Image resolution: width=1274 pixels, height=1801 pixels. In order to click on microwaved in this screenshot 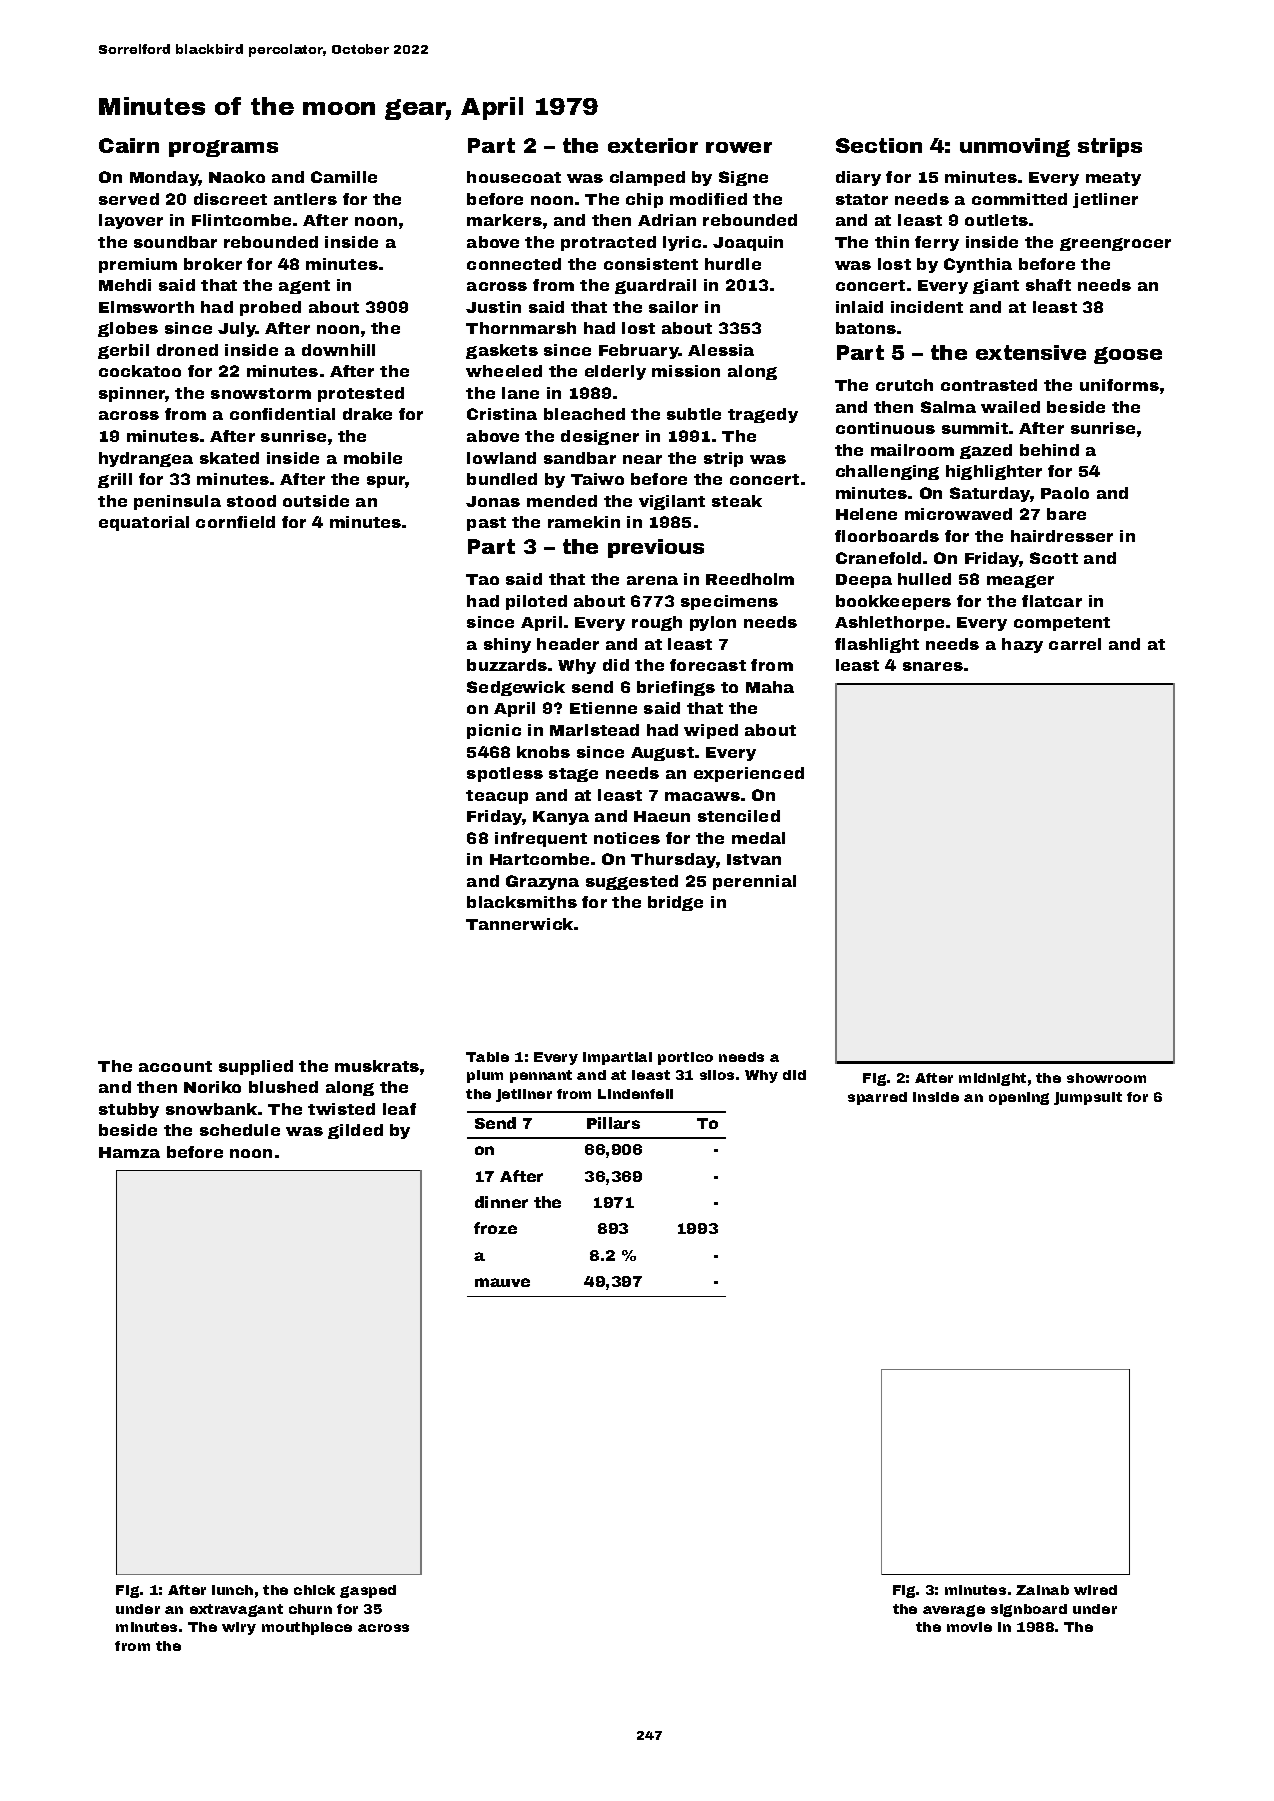, I will do `click(958, 514)`.
